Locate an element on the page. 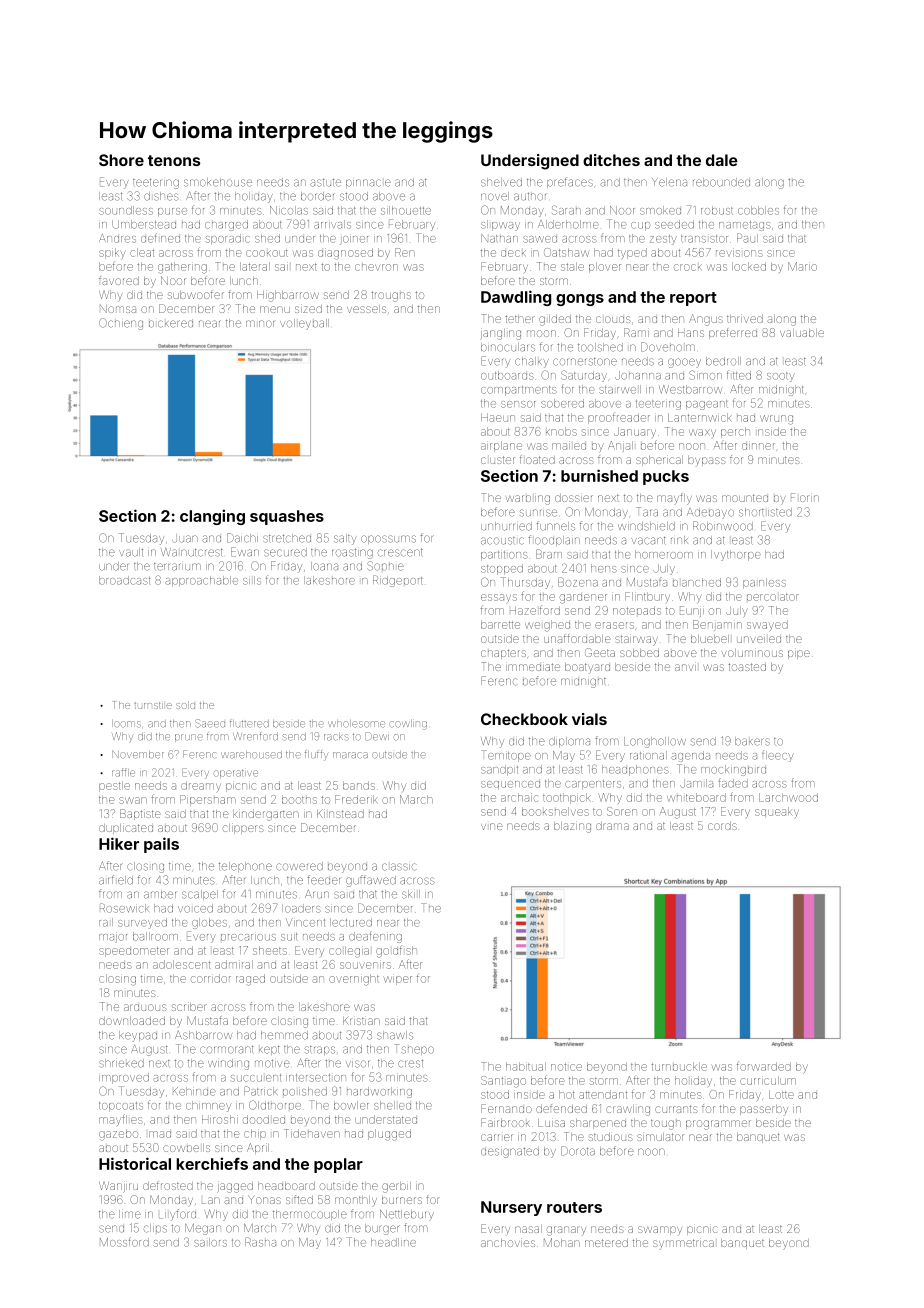 This page has height=1308, width=924. arduous is located at coordinates (145, 1007).
